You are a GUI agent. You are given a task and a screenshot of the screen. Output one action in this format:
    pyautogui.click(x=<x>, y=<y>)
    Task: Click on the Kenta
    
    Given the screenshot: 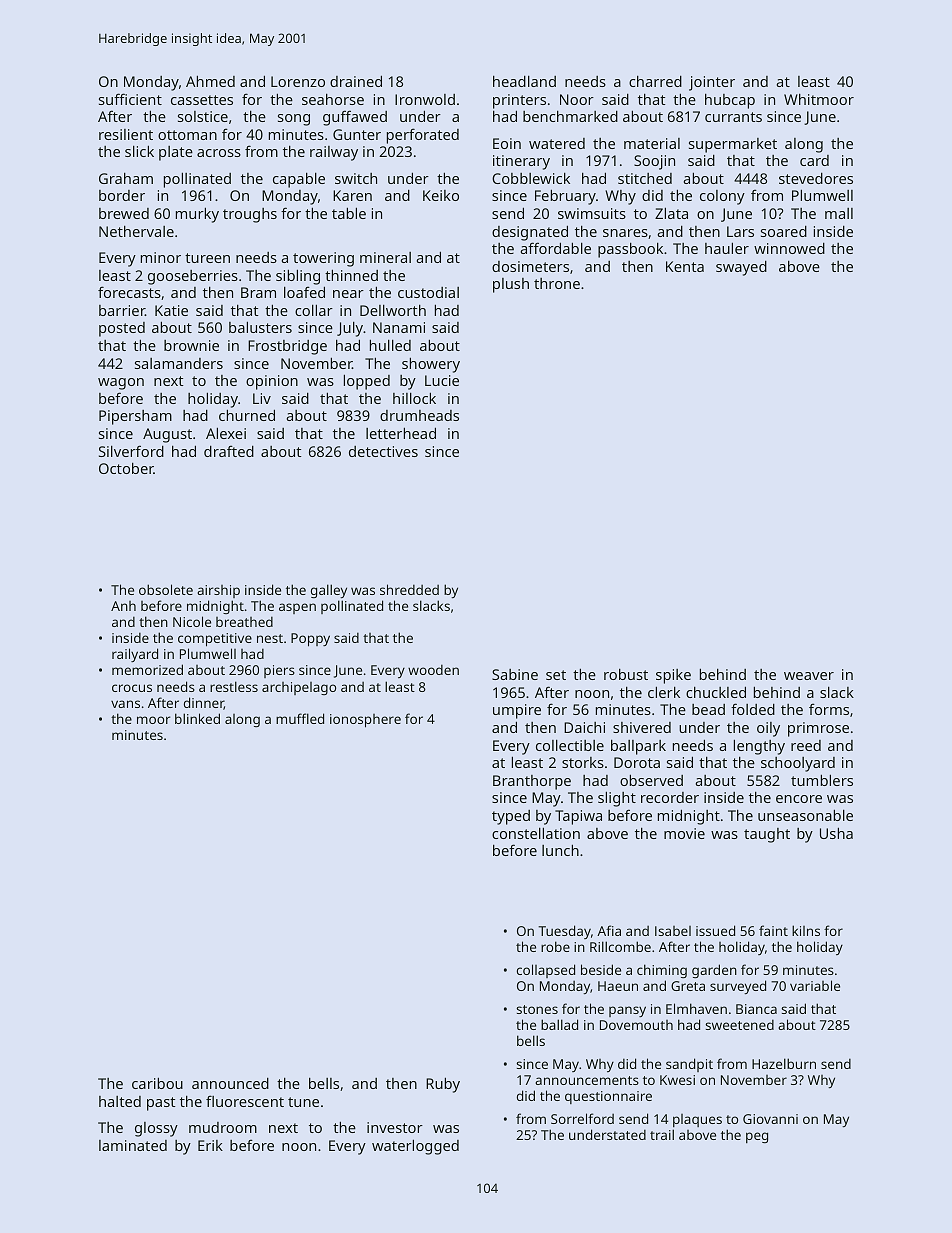 What is the action you would take?
    pyautogui.click(x=685, y=266)
